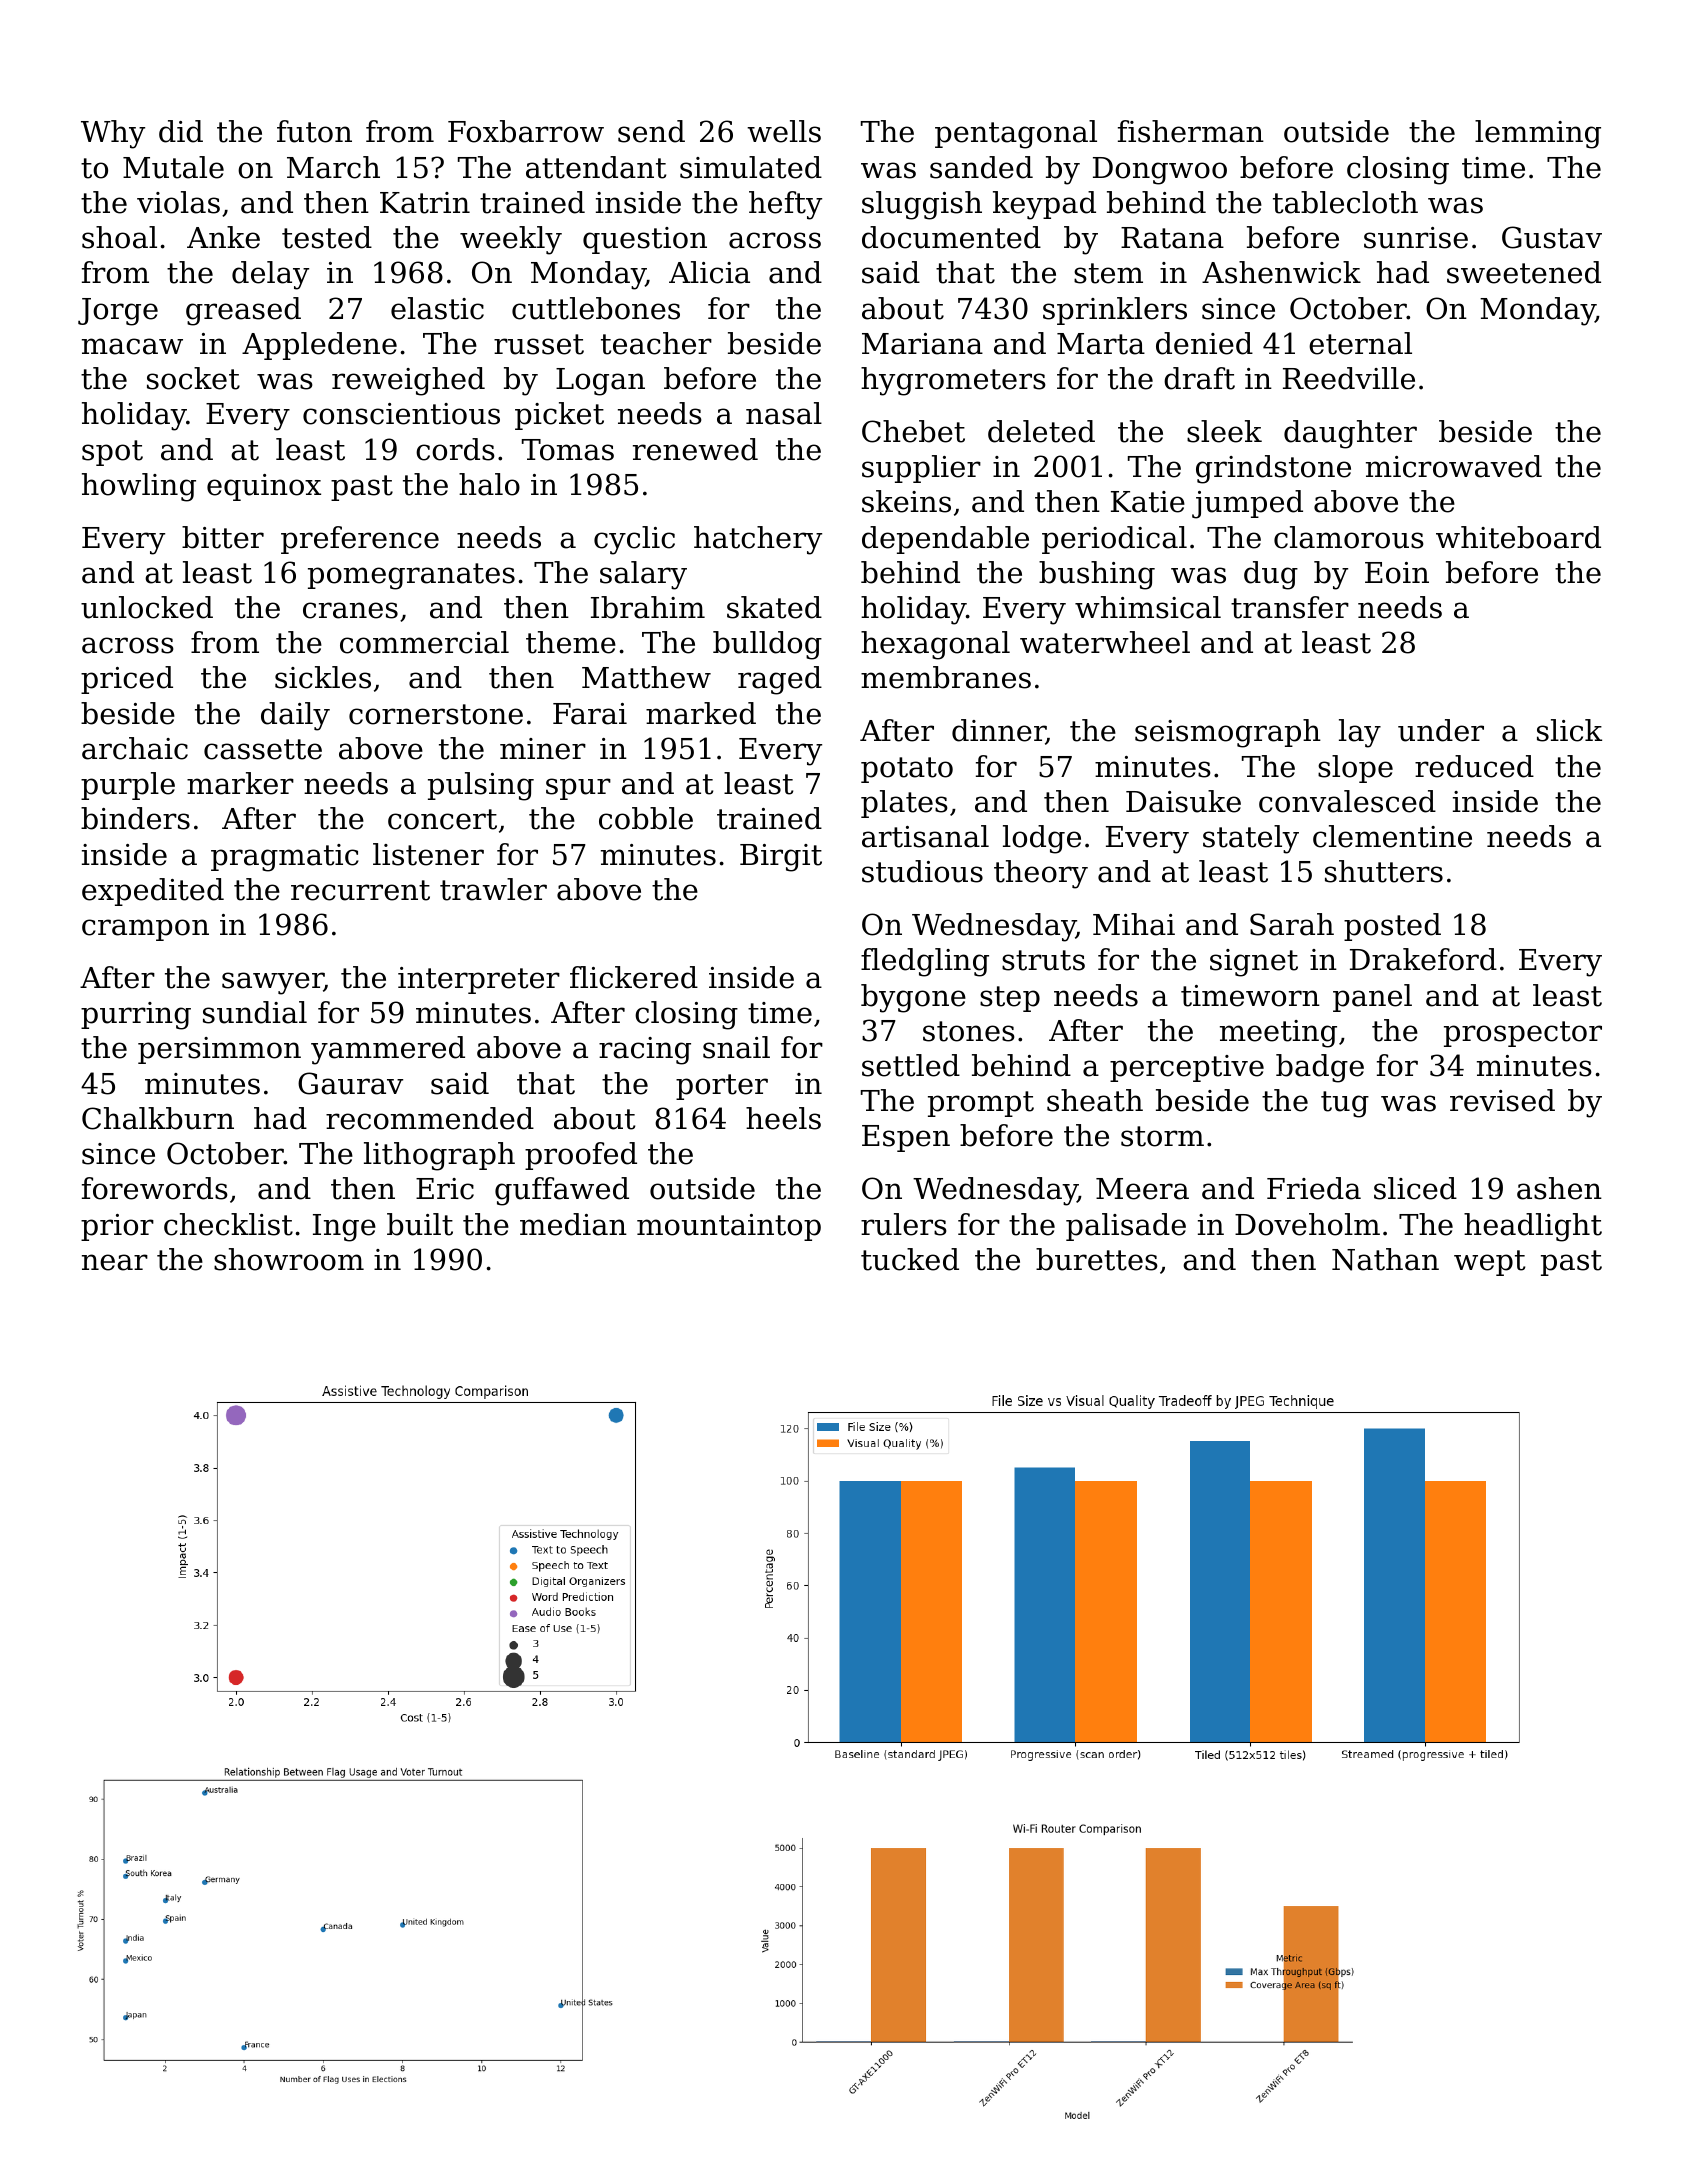 The image size is (1683, 2178). Describe the element at coordinates (193, 378) in the page. I see `socket` at that location.
